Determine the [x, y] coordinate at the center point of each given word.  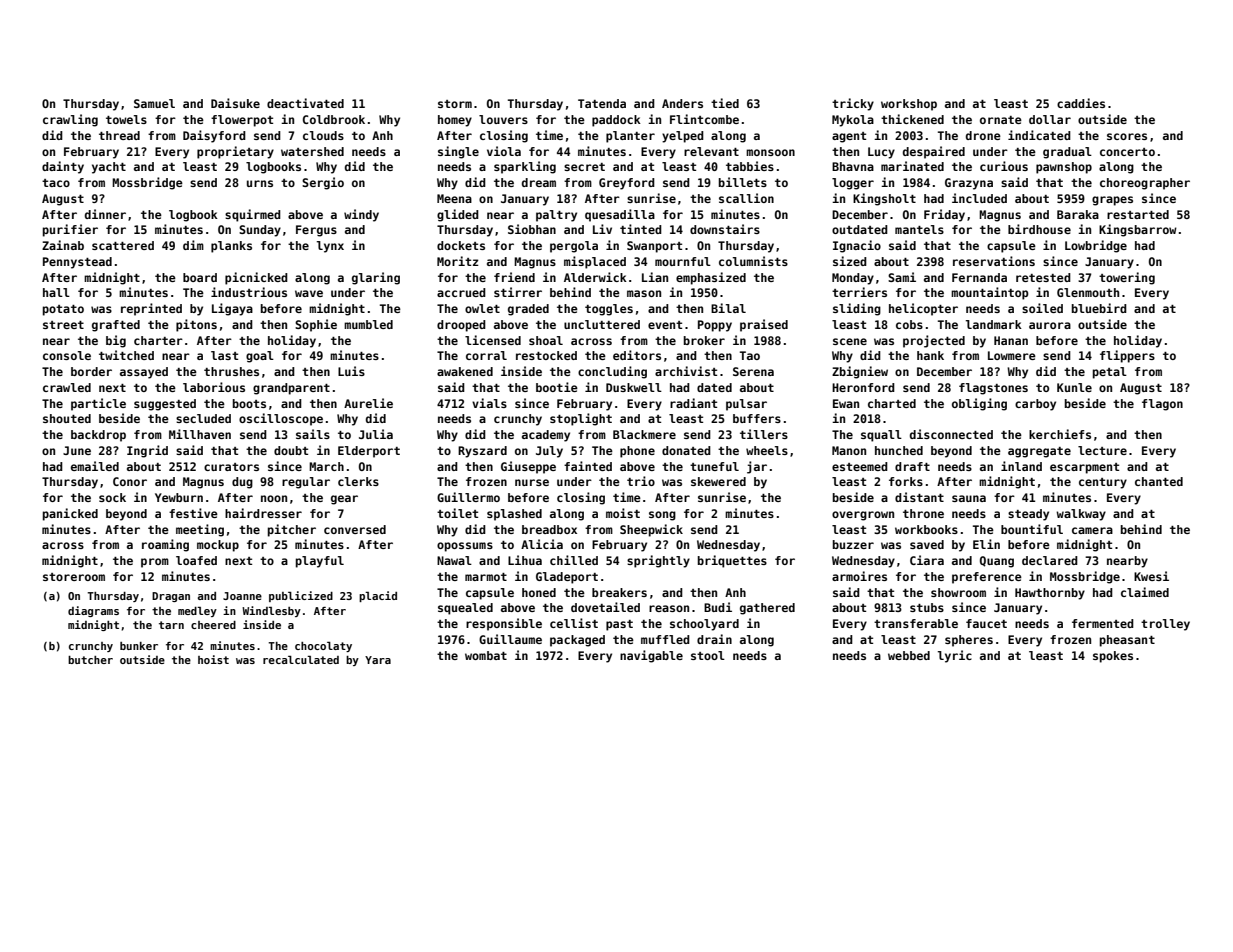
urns [260, 183]
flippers [1127, 356]
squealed [465, 609]
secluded [203, 418]
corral [486, 355]
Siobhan [532, 229]
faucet [986, 623]
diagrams [93, 611]
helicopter [923, 309]
